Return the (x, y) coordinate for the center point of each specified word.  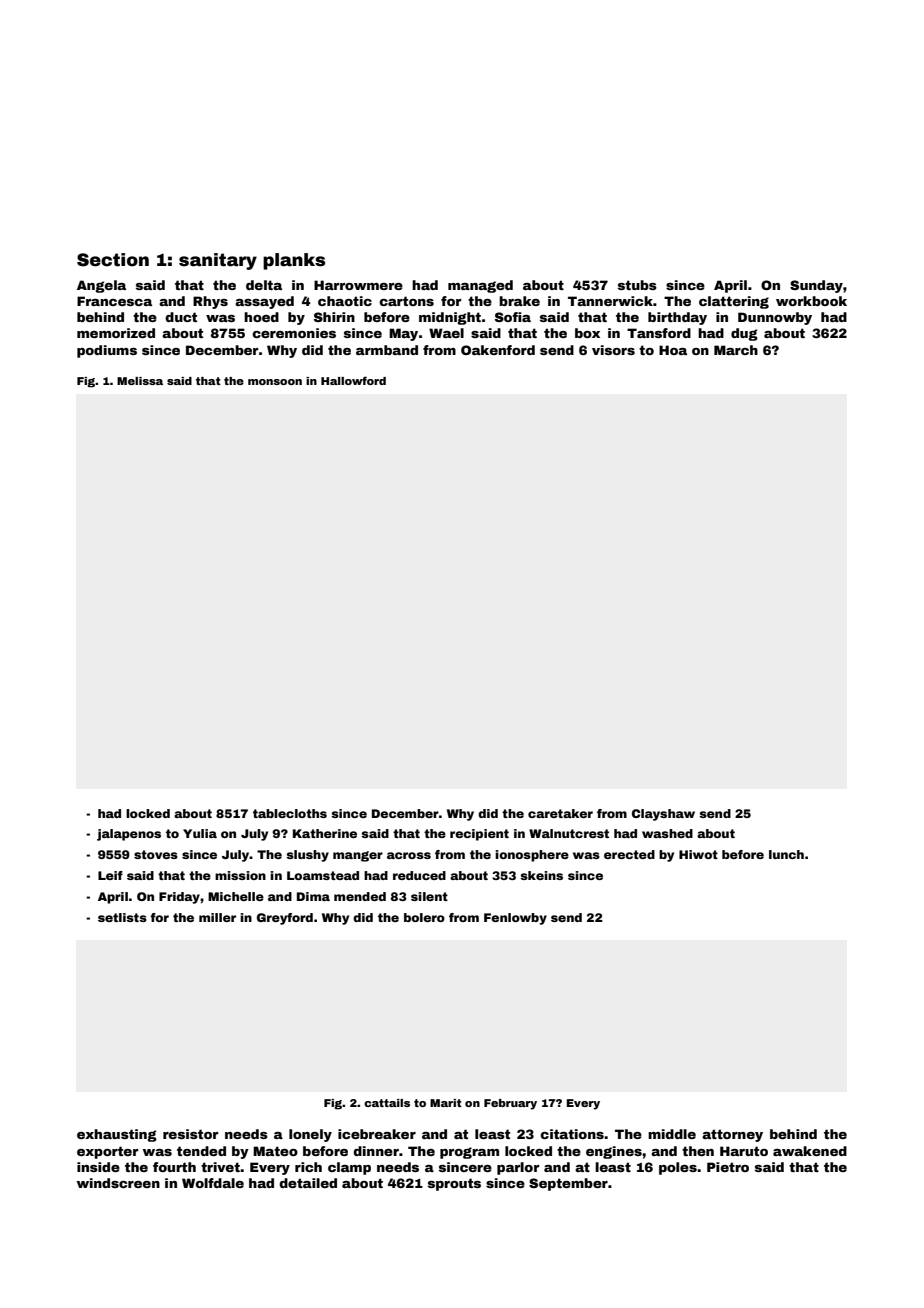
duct (181, 317)
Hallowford (353, 380)
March (736, 350)
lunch (786, 854)
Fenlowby (515, 919)
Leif (110, 875)
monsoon (275, 382)
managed (480, 286)
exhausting (117, 1135)
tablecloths (290, 813)
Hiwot (698, 854)
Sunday (816, 286)
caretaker (560, 813)
